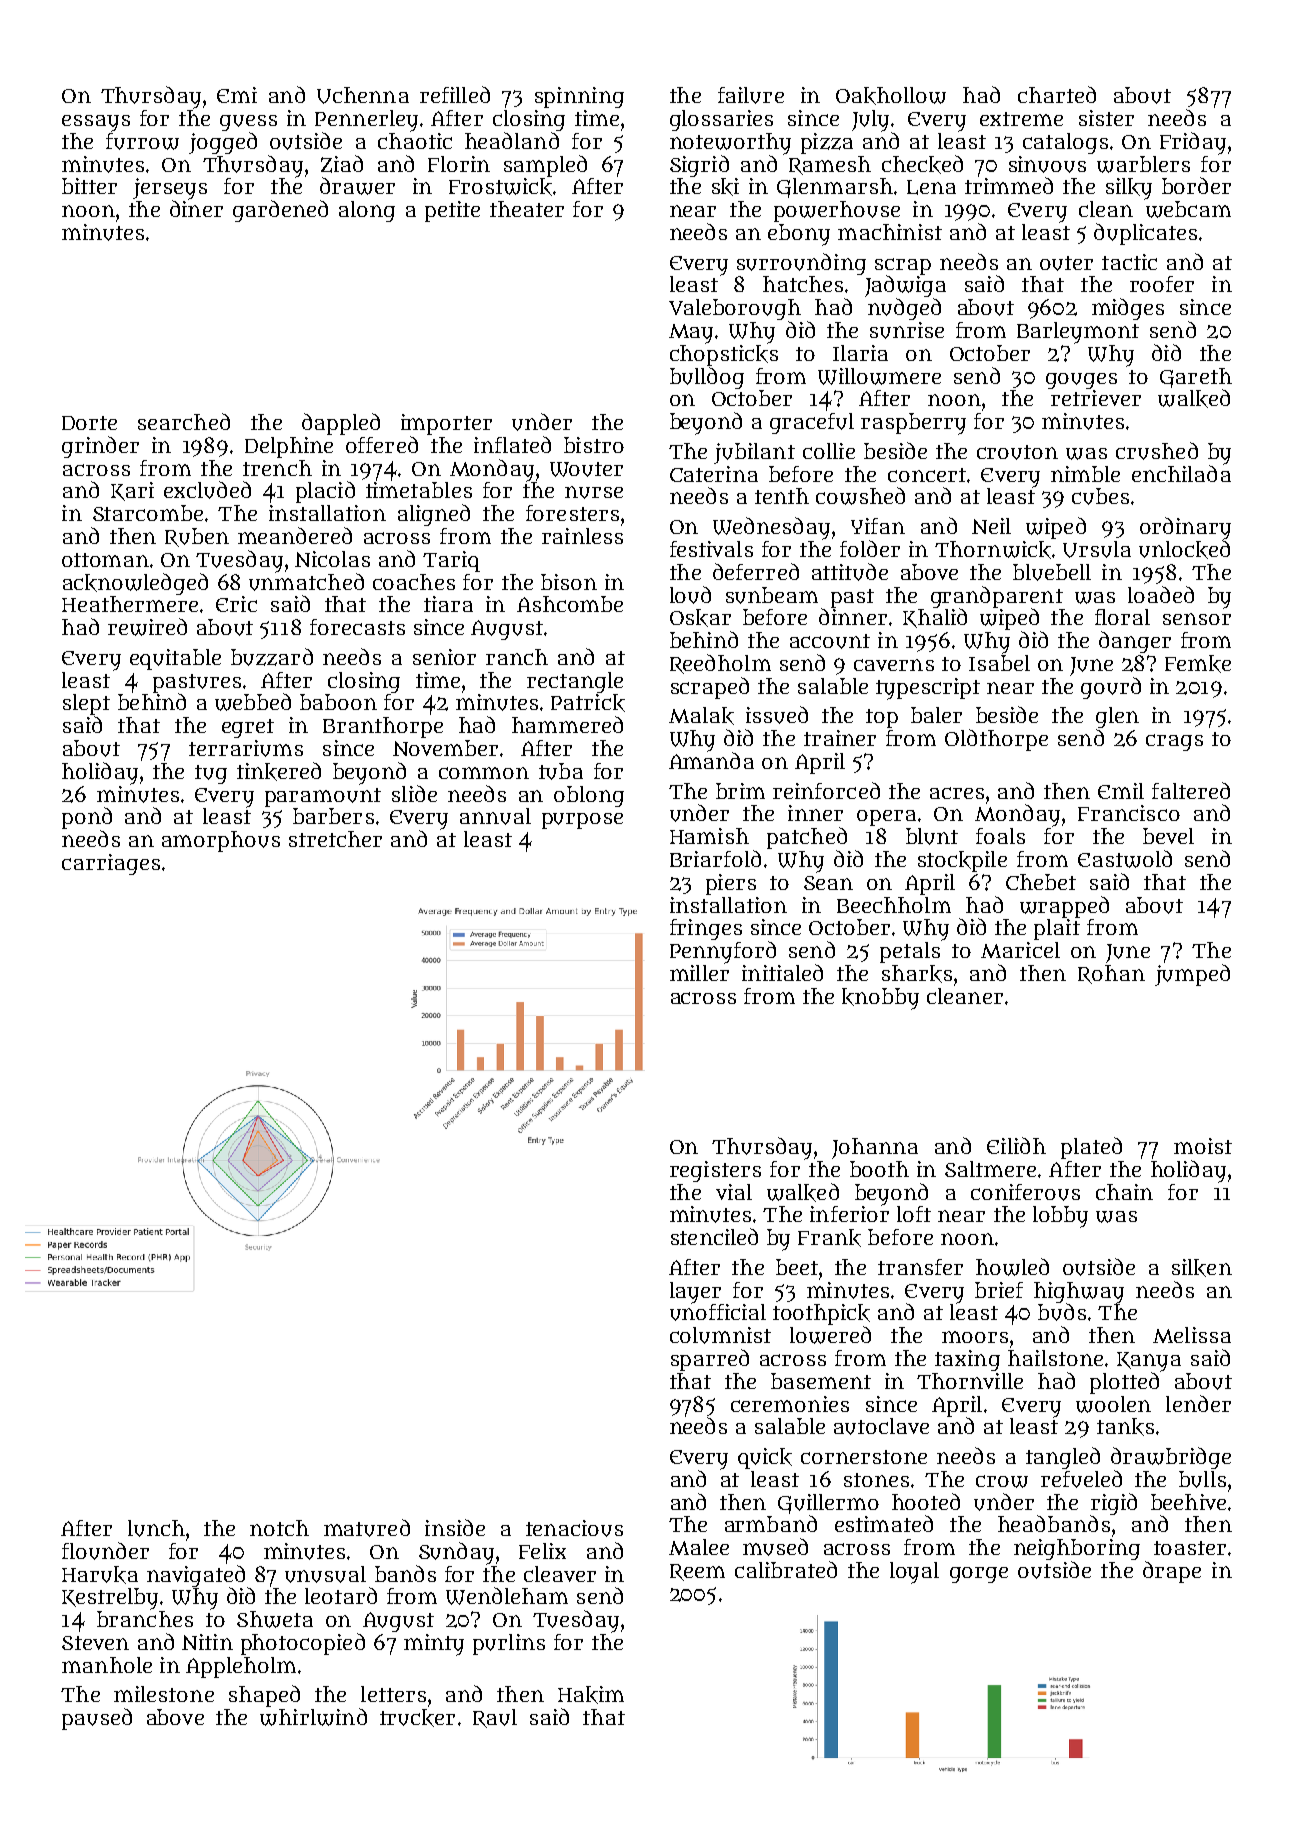 The height and width of the screenshot is (1828, 1293). I want to click on Ruben, so click(197, 537).
